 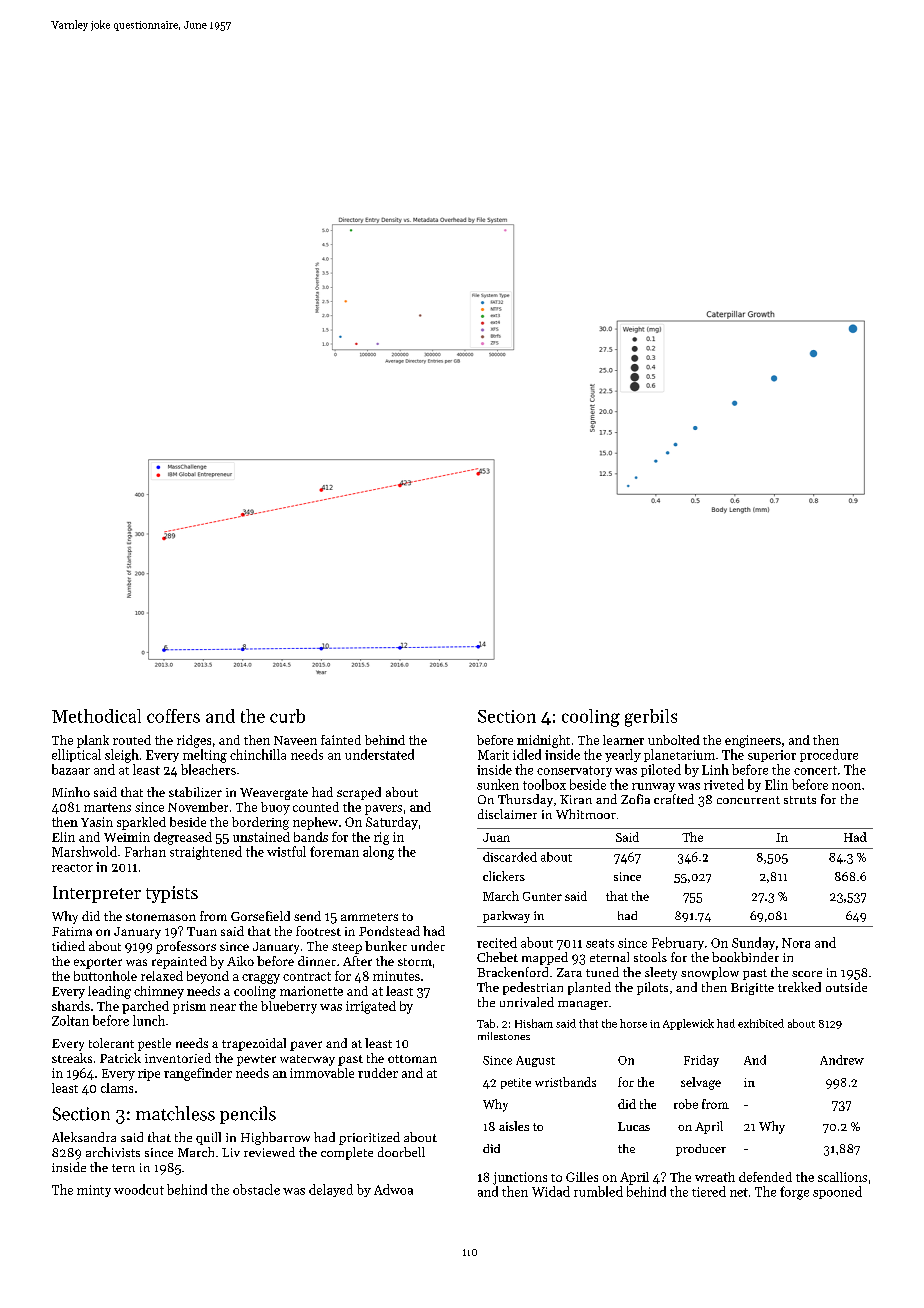 I want to click on spooned, so click(x=837, y=1192).
